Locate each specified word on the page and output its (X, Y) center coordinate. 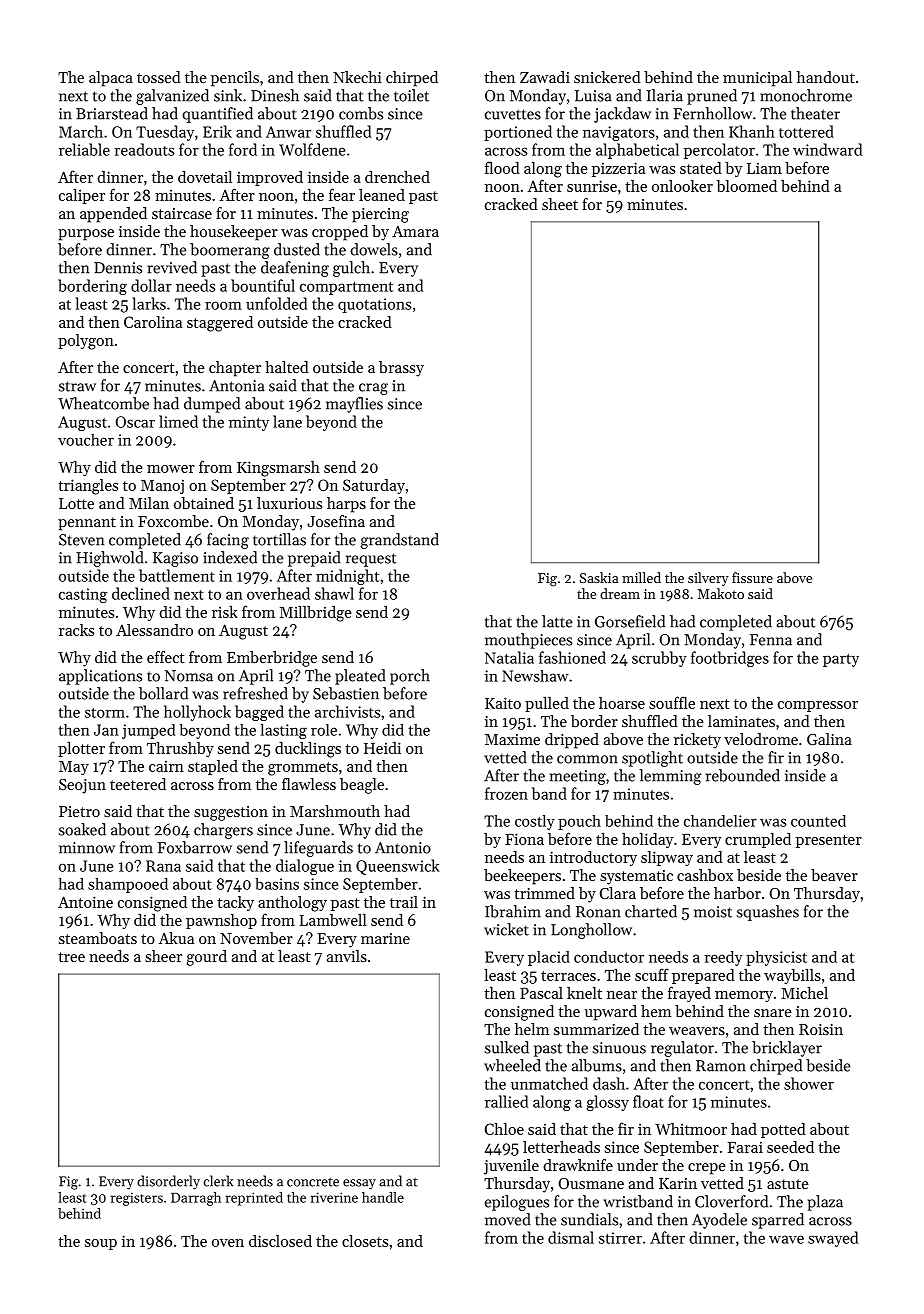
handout (826, 77)
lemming (670, 777)
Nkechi (357, 77)
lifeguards (318, 849)
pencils (235, 79)
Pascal (541, 993)
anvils (347, 956)
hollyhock (197, 713)
